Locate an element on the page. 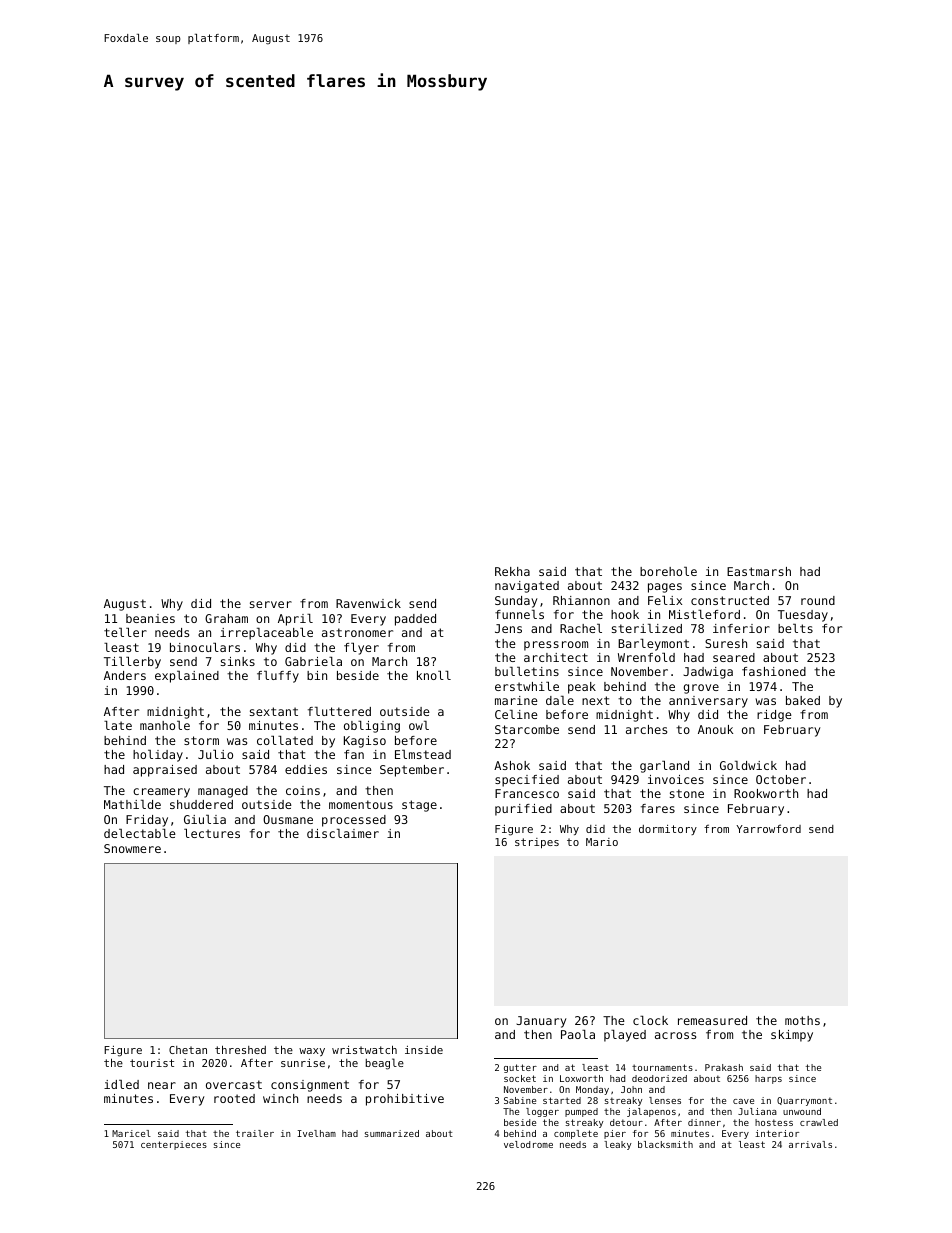  beanies is located at coordinates (150, 618).
